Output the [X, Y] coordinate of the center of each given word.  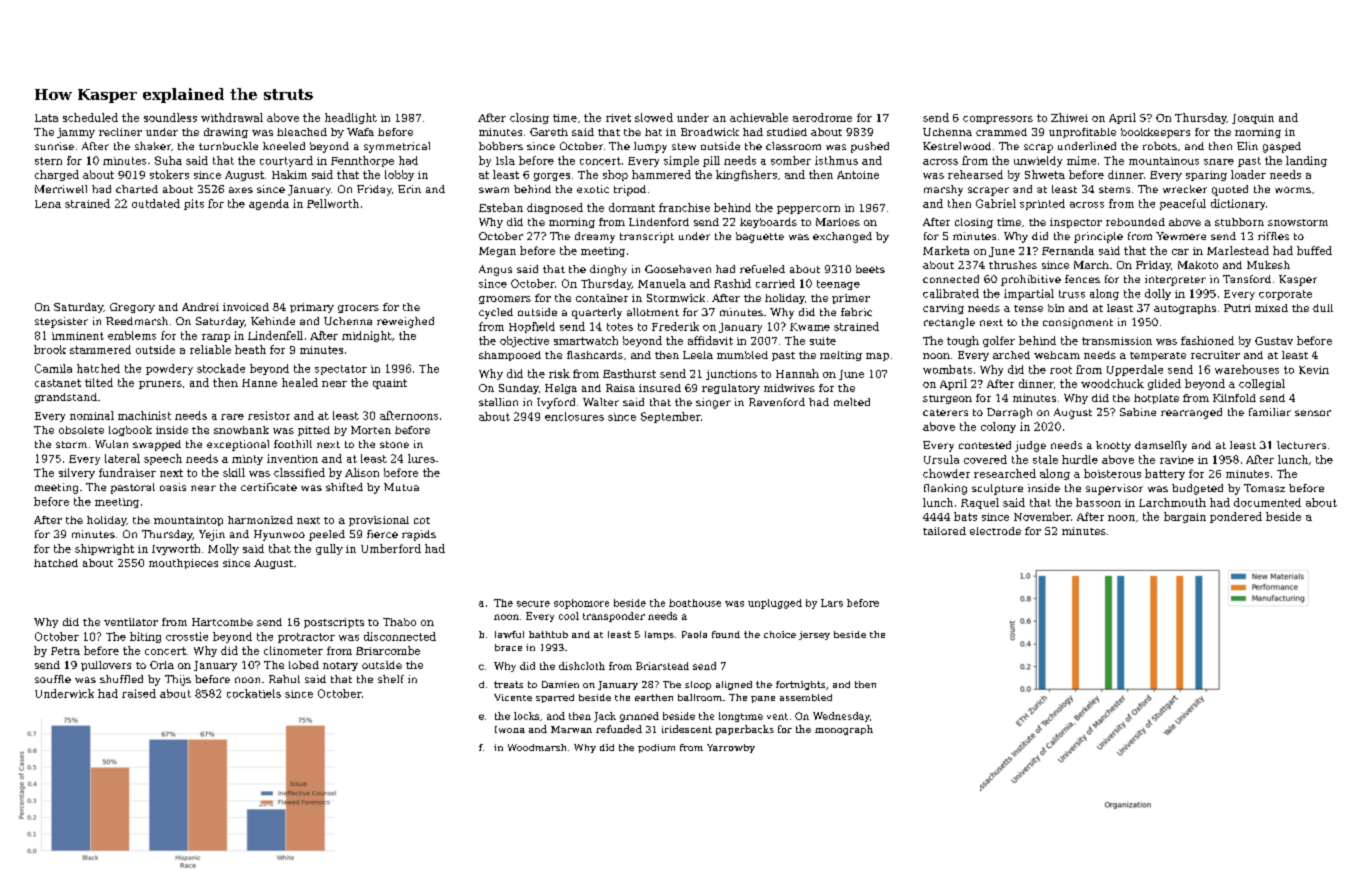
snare [1219, 162]
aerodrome [822, 117]
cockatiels [254, 693]
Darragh [1009, 413]
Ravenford [777, 402]
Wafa [360, 132]
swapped [157, 445]
